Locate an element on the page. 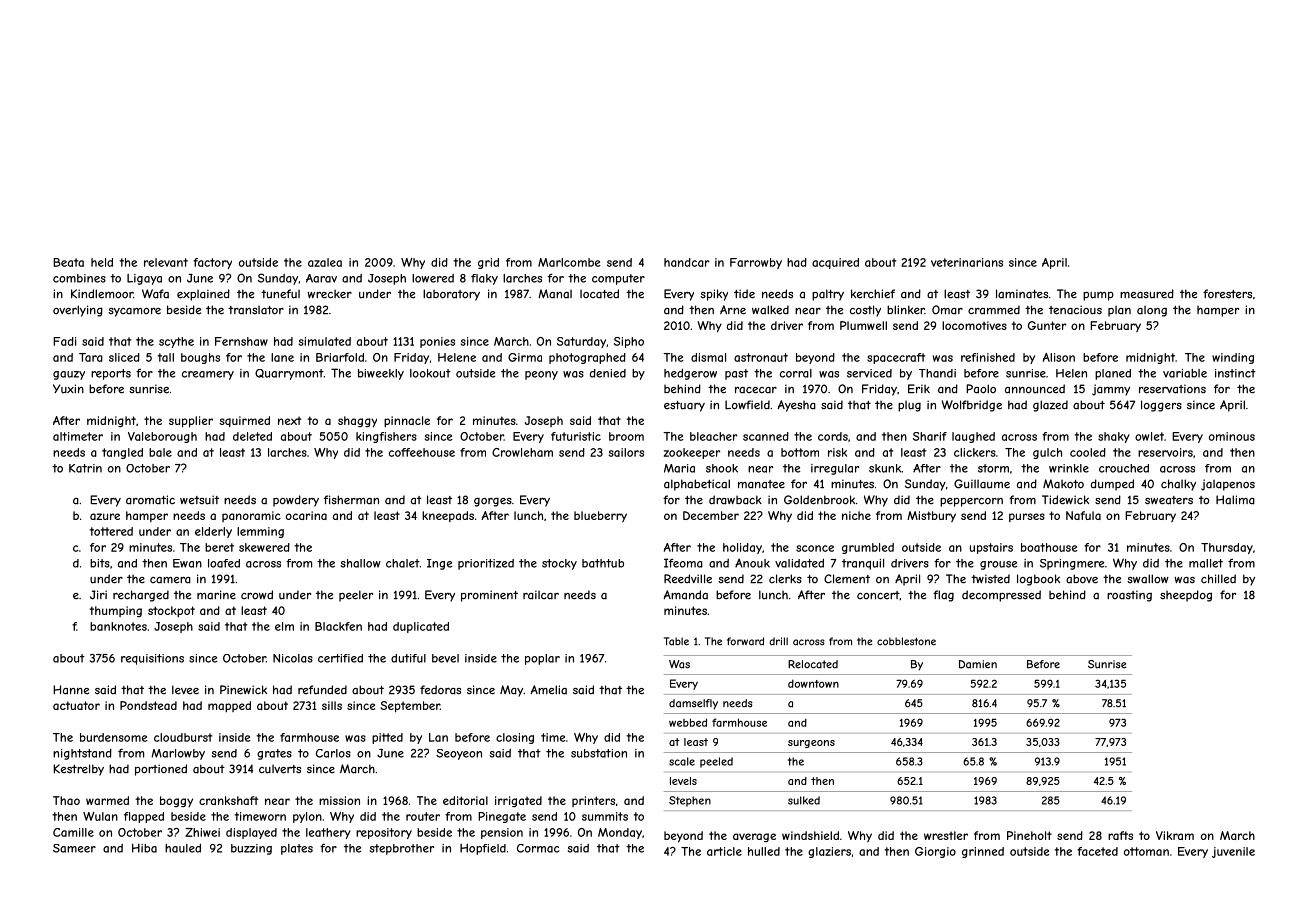 Image resolution: width=1308 pixels, height=924 pixels. factory is located at coordinates (212, 263).
